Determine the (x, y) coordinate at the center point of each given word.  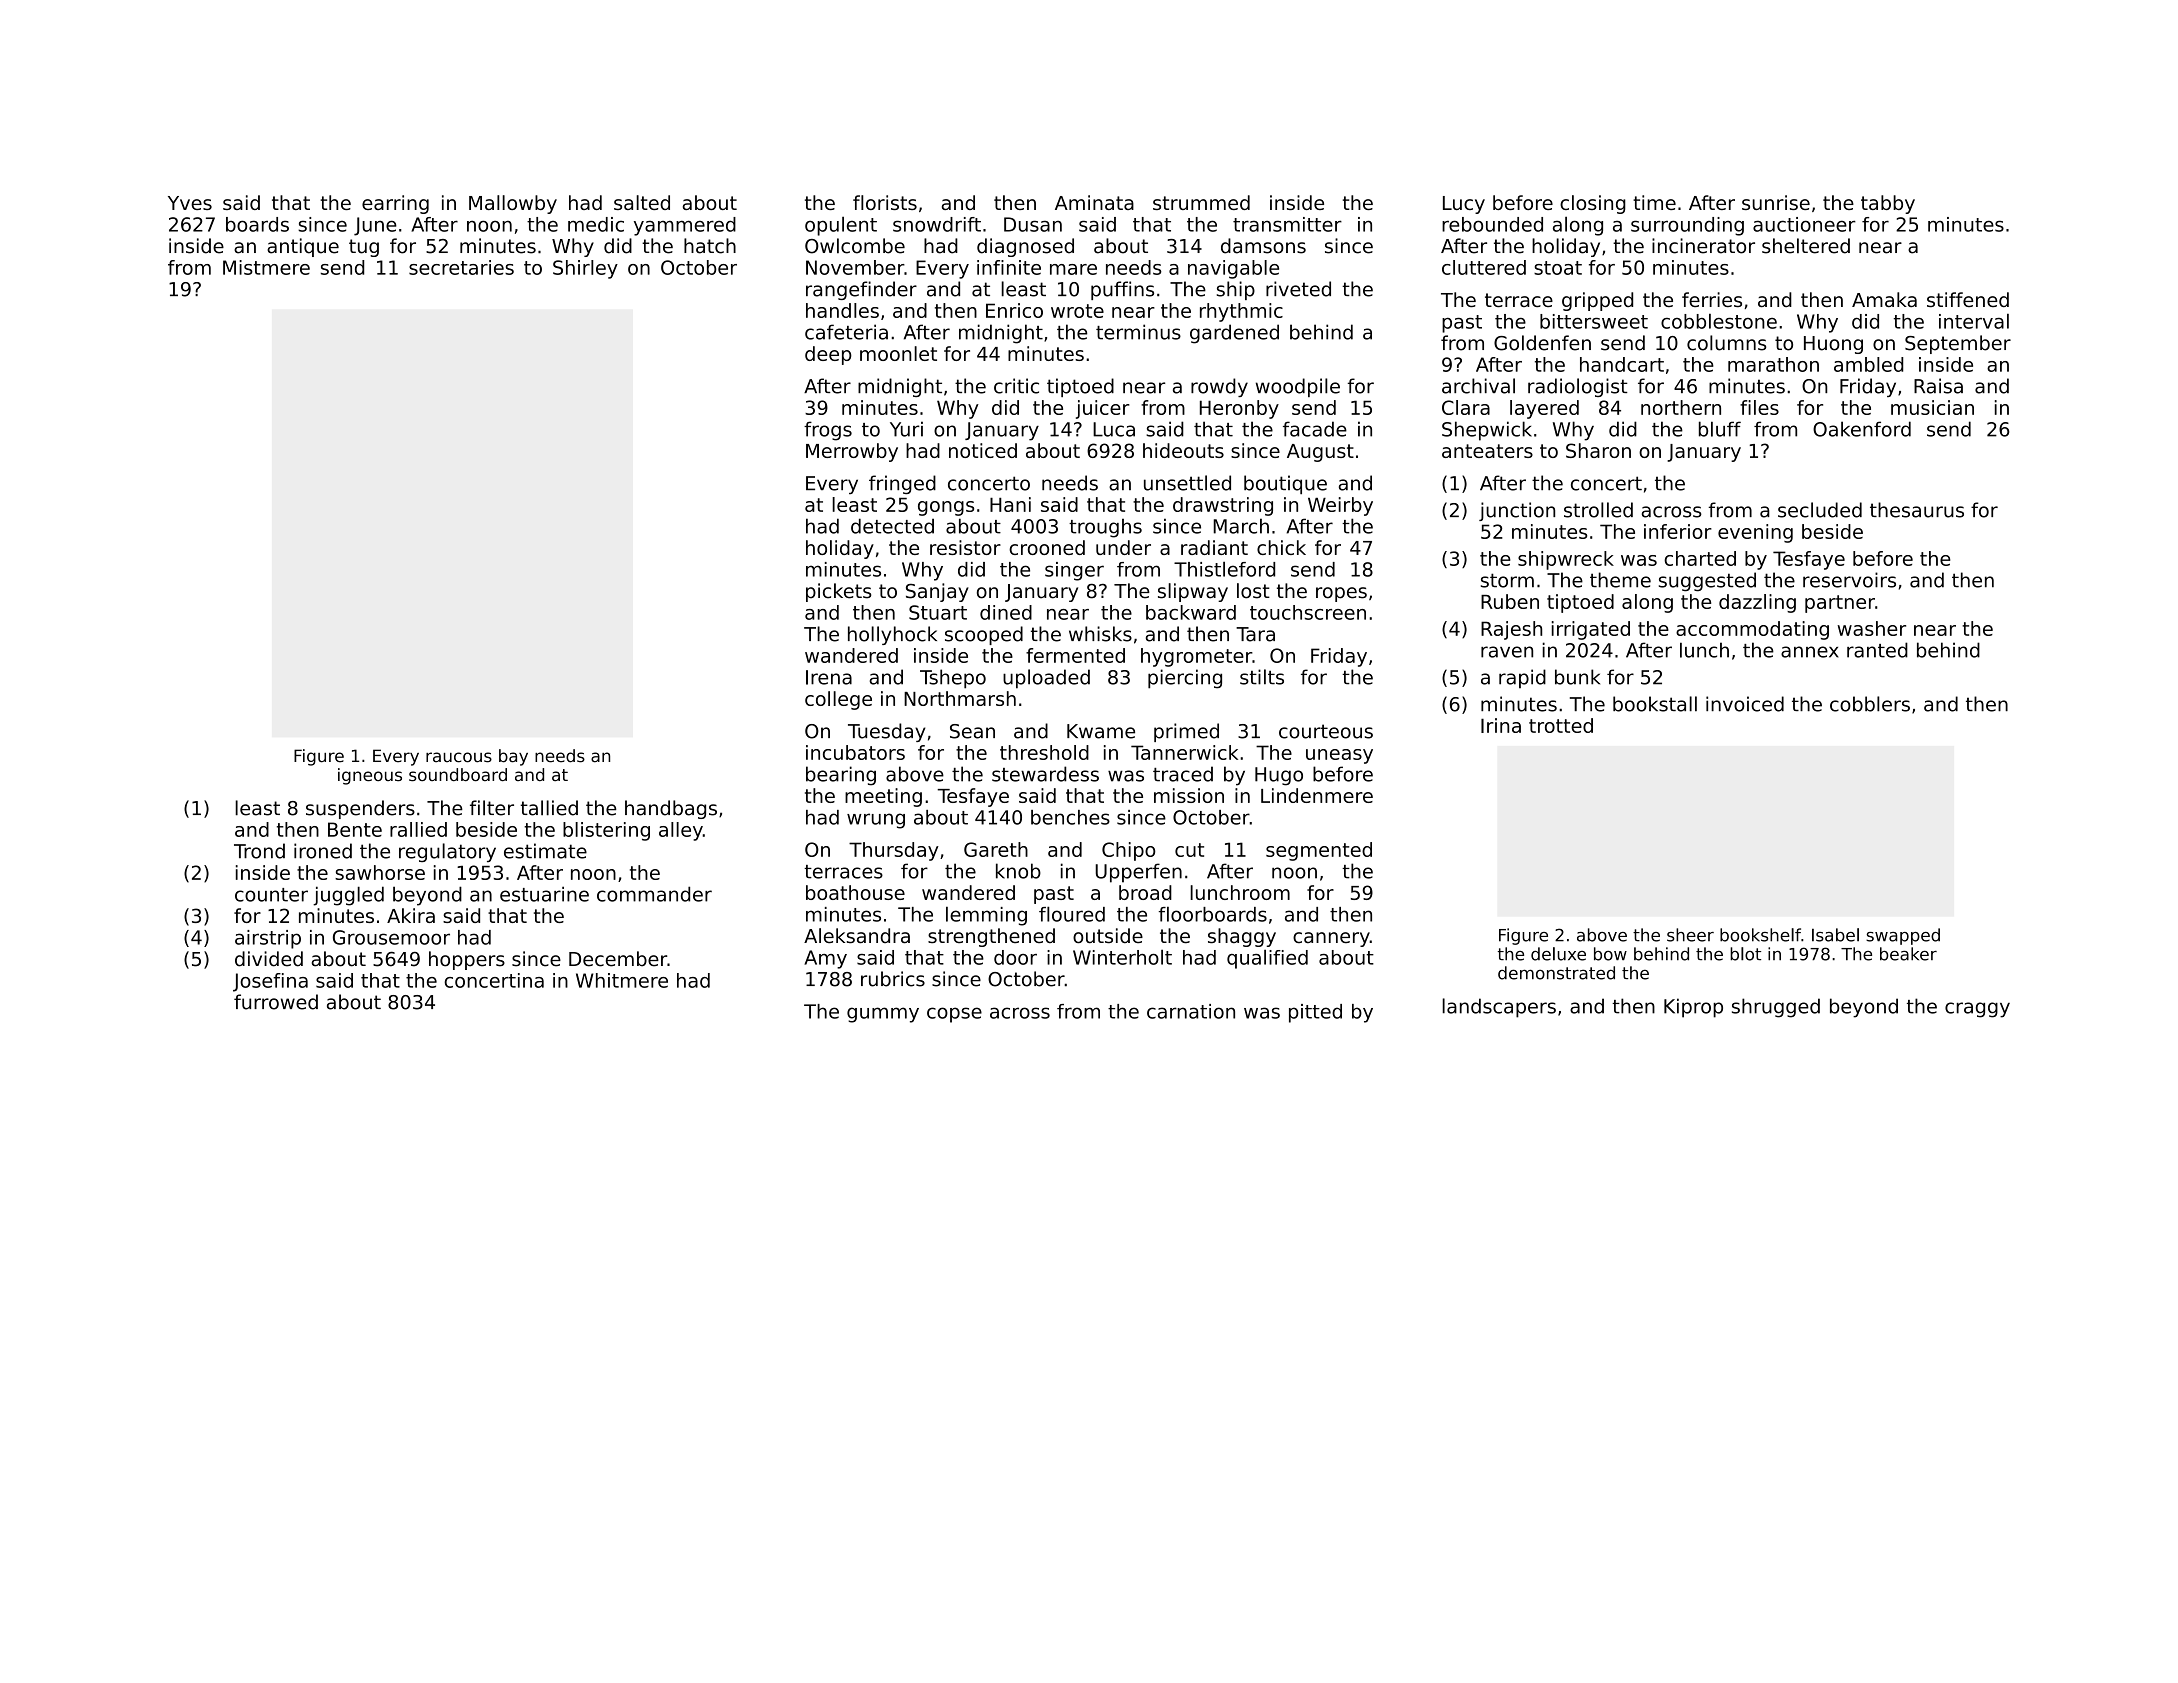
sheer (1690, 935)
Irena (829, 677)
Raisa (1938, 386)
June (375, 226)
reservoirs (1849, 580)
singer (1074, 571)
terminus (1138, 332)
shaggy (1242, 937)
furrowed (276, 1002)
